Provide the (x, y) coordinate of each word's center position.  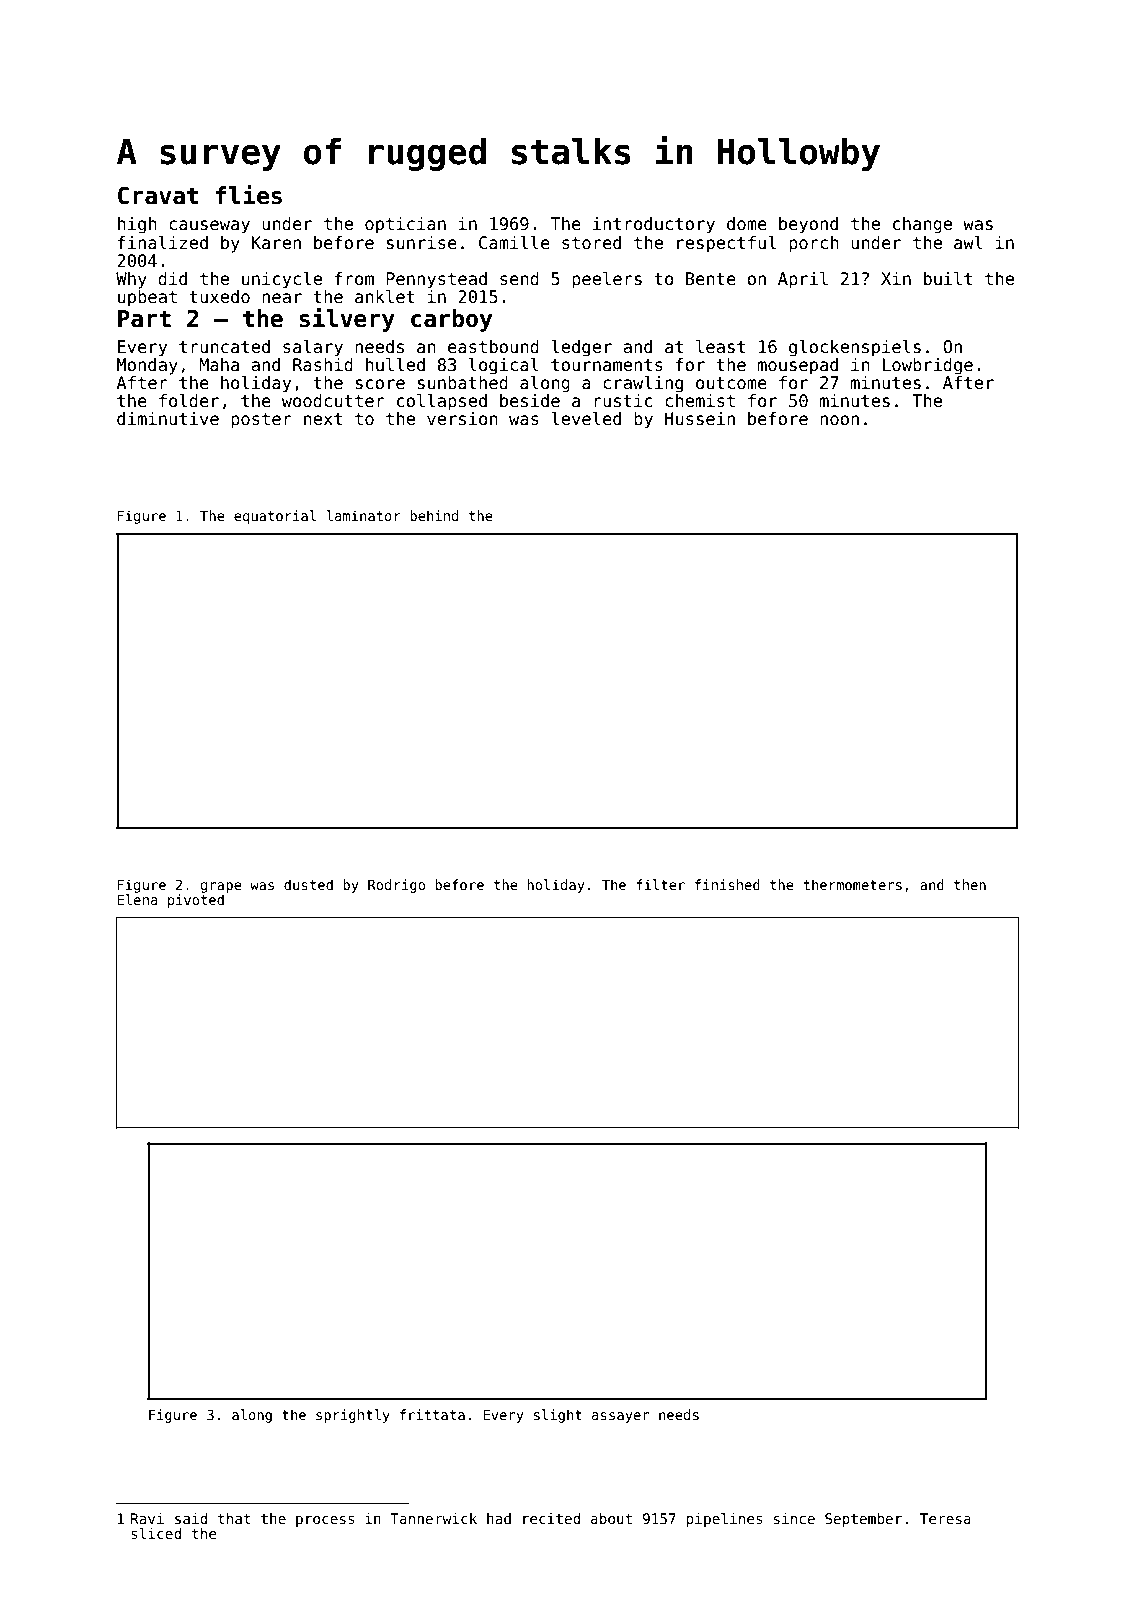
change (922, 225)
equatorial (275, 517)
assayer (620, 1417)
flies (249, 195)
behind (434, 515)
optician (405, 225)
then (970, 884)
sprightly (353, 1416)
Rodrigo (396, 886)
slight (558, 1416)
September (863, 1520)
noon (839, 420)
